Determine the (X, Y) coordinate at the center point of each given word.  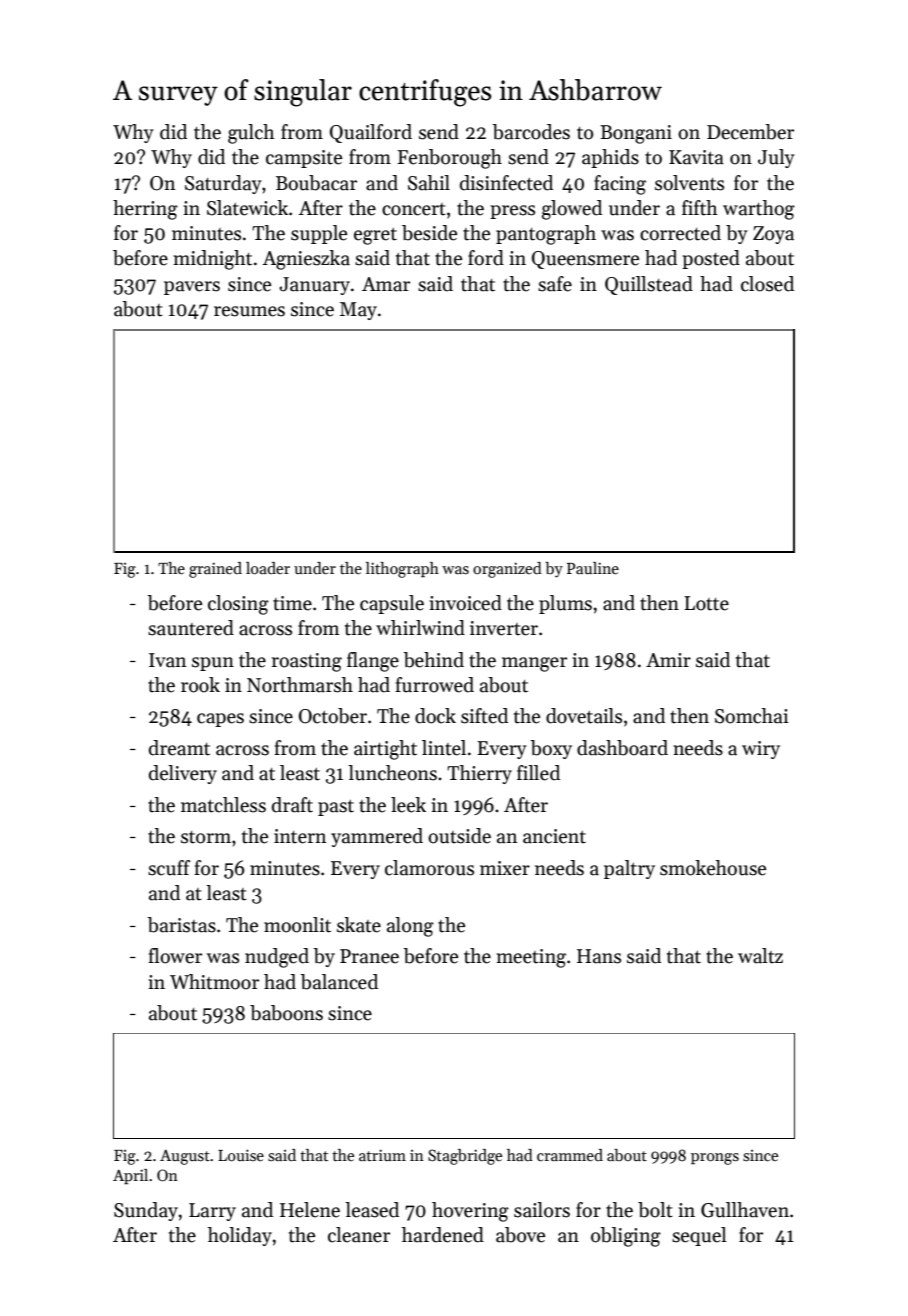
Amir (668, 660)
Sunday (146, 1211)
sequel (699, 1236)
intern (300, 836)
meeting (531, 958)
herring (145, 210)
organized (507, 570)
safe (555, 284)
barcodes (531, 132)
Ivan (168, 660)
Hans (599, 956)
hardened (443, 1235)
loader (268, 568)
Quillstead (649, 285)
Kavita (696, 157)
